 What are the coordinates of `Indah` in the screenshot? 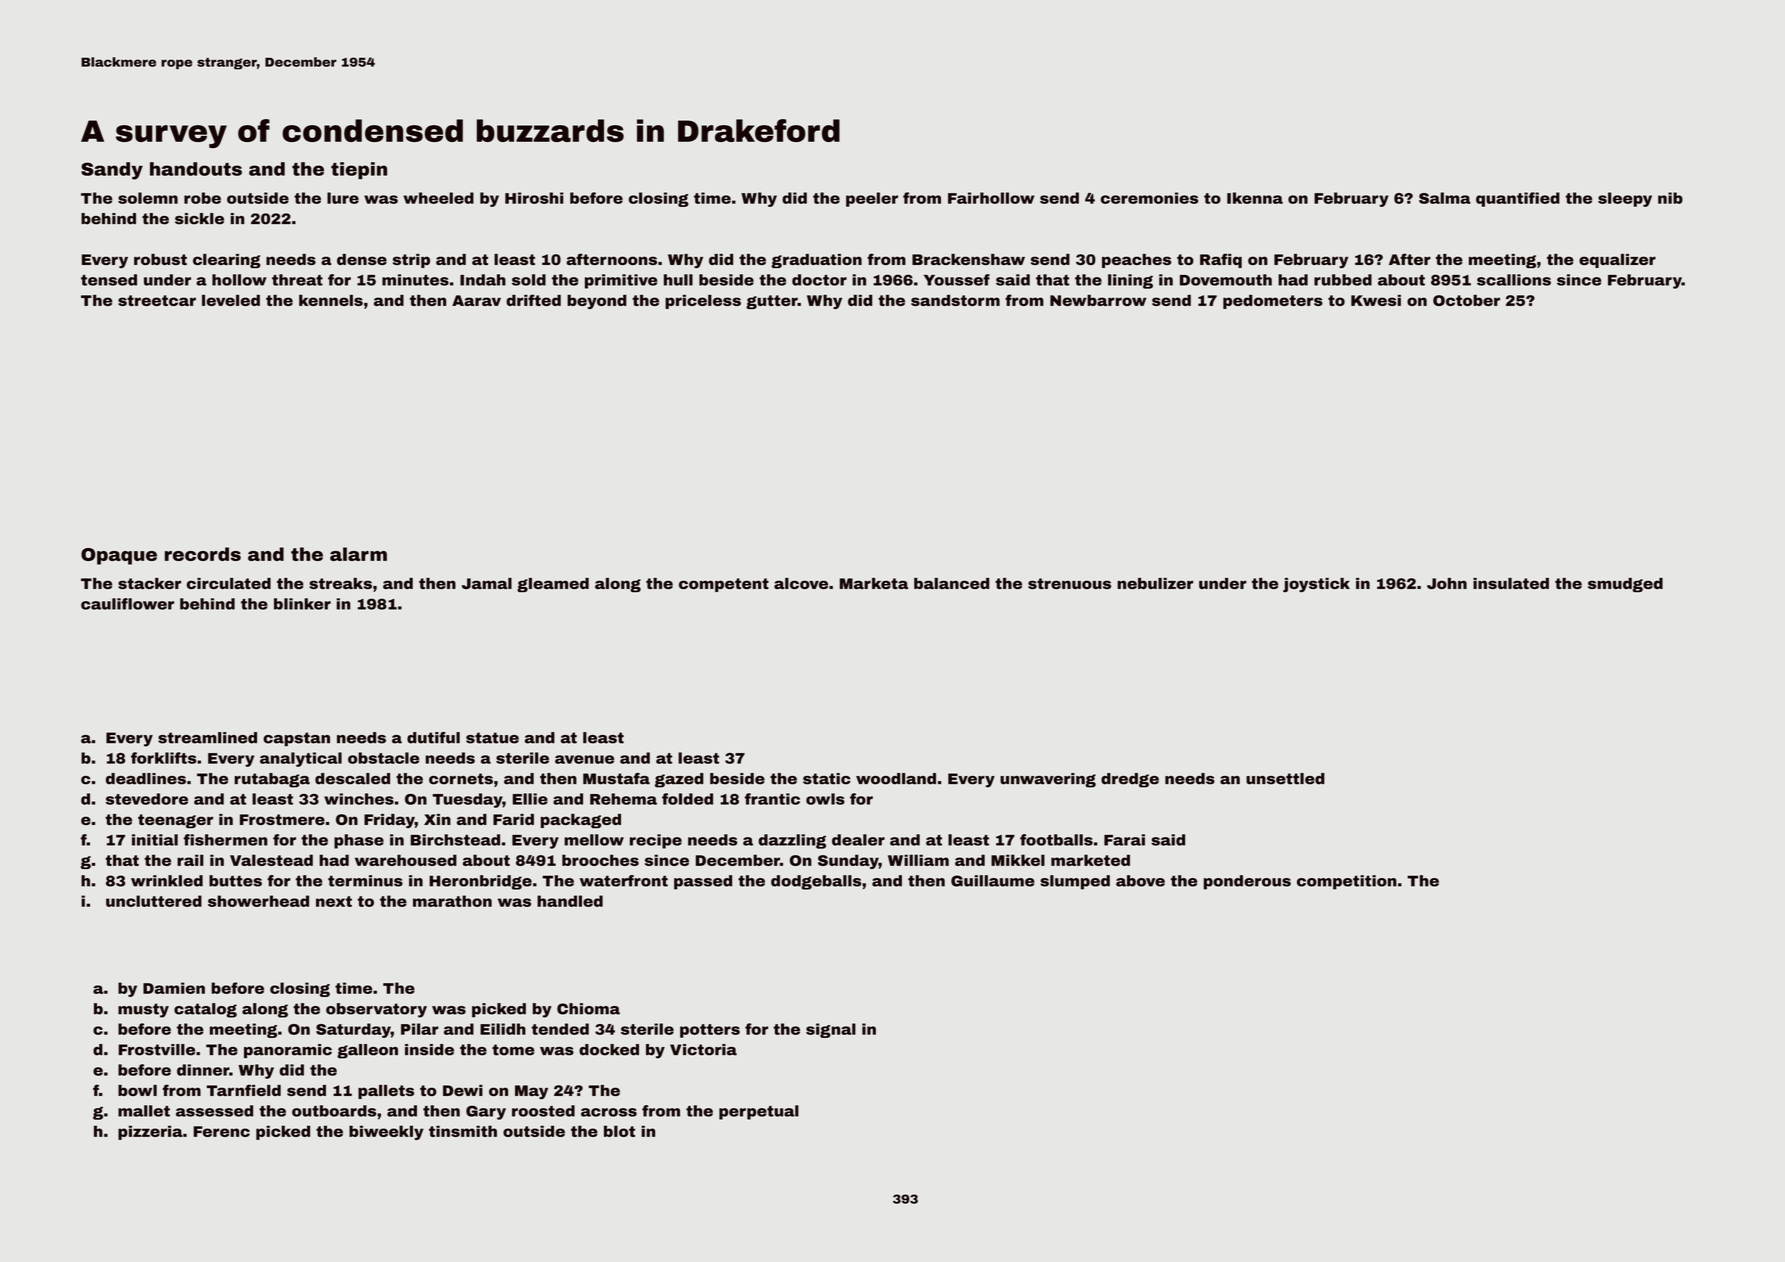 It's located at (483, 280).
